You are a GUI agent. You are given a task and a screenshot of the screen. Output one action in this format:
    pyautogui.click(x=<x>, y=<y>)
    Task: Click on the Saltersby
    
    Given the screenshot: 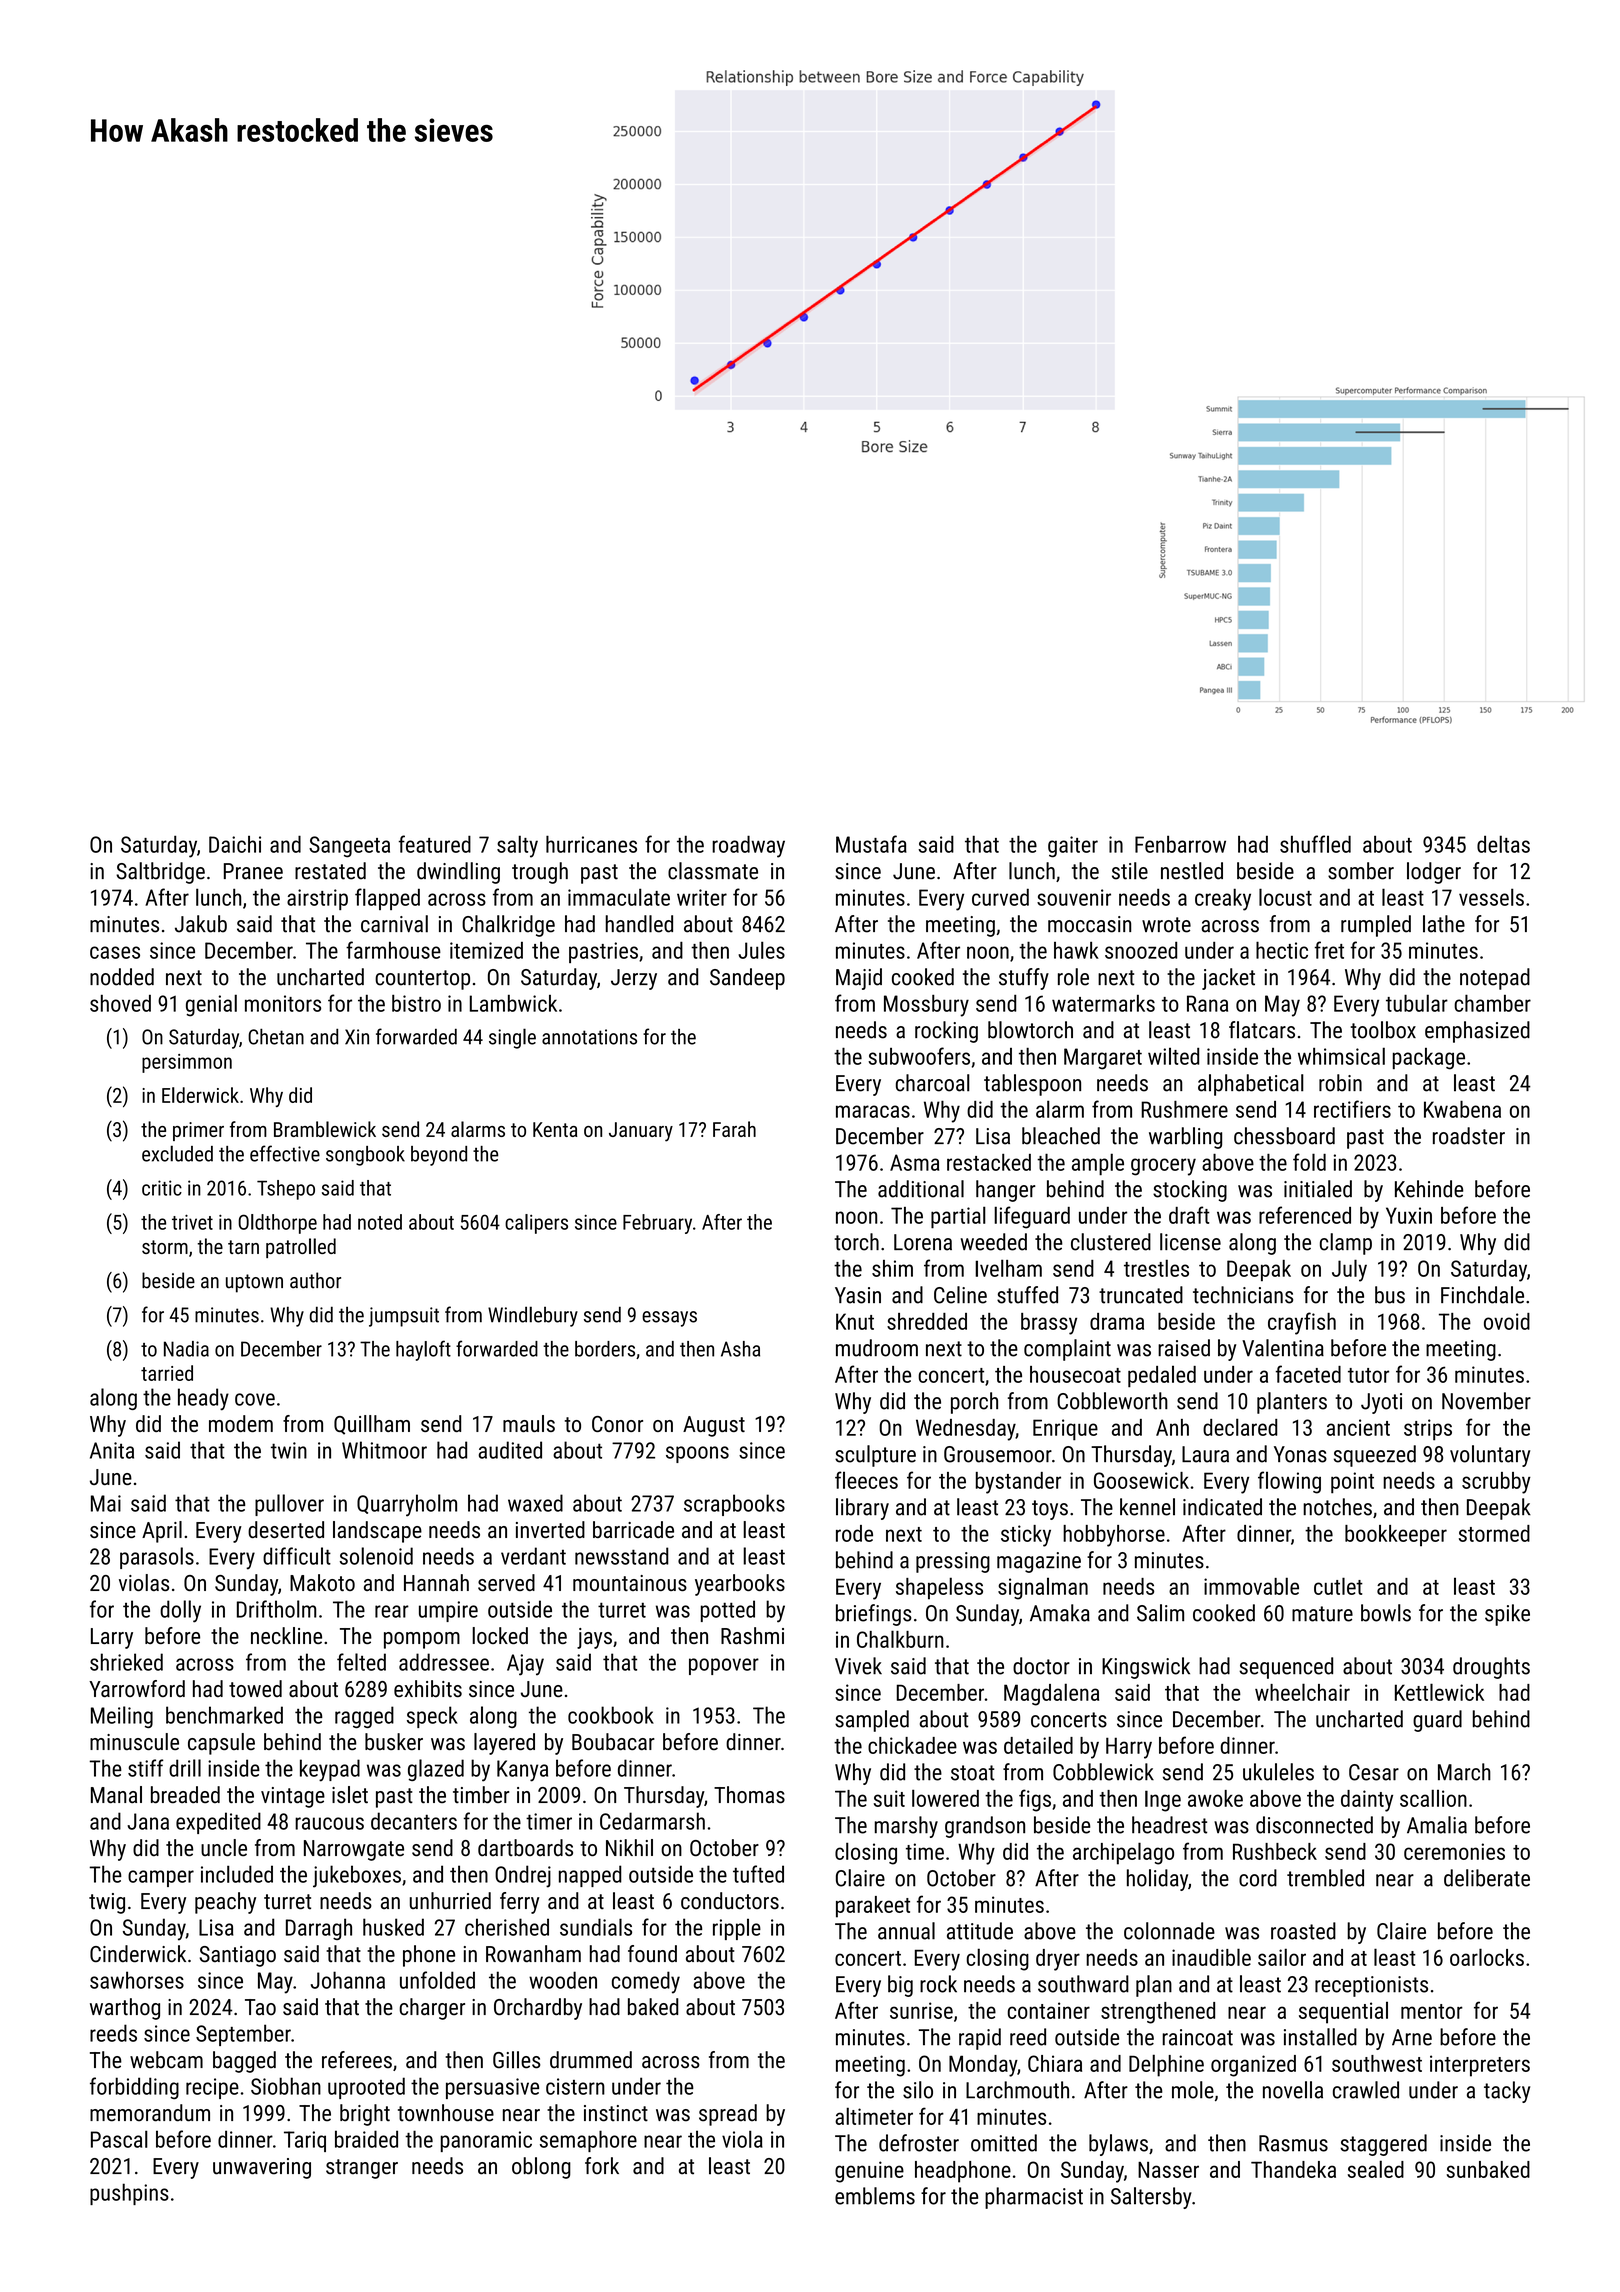 What is the action you would take?
    pyautogui.click(x=1151, y=2198)
